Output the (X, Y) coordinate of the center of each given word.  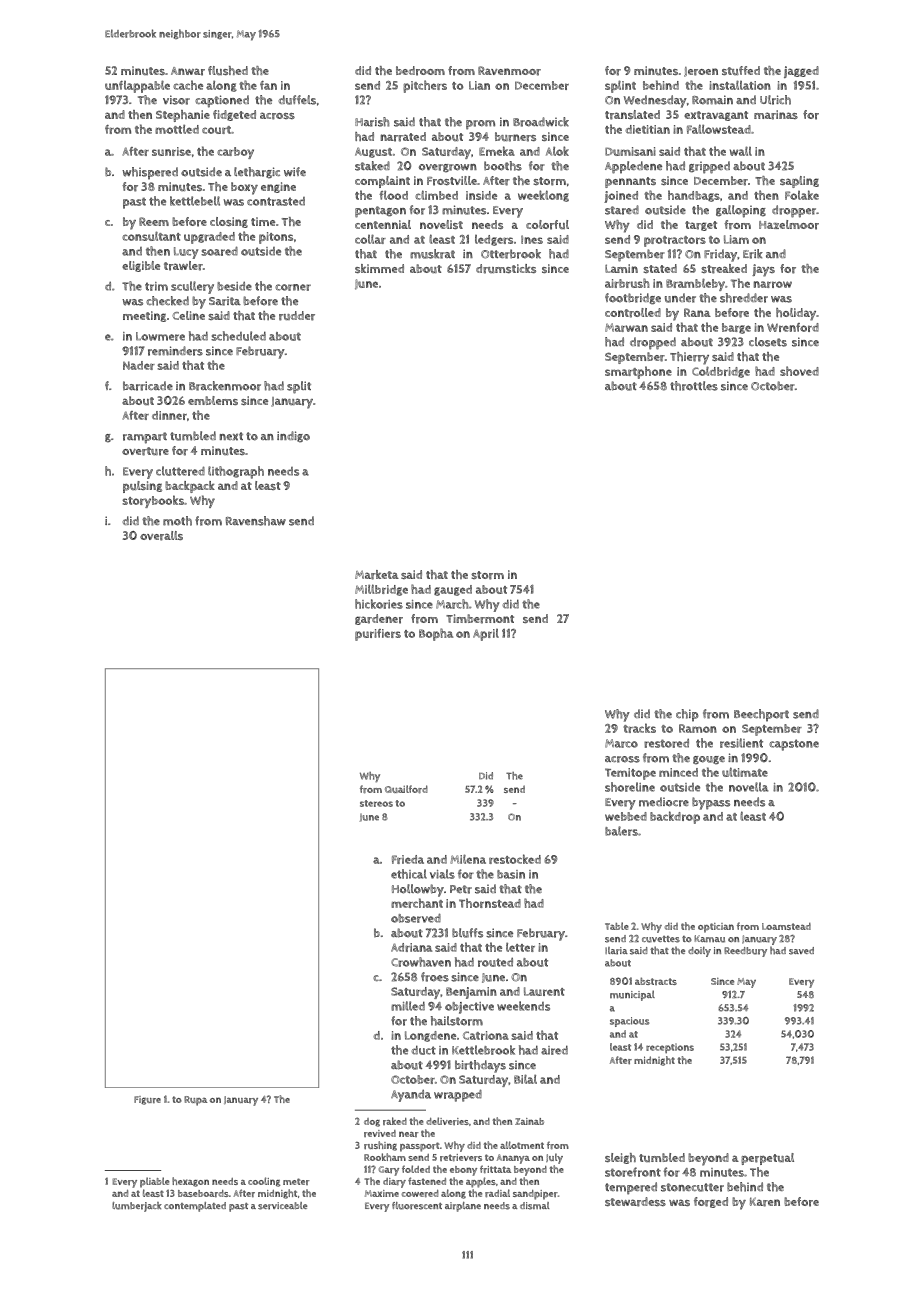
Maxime (382, 1193)
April (486, 635)
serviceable (282, 1206)
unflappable (137, 86)
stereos (376, 803)
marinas (776, 115)
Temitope (630, 774)
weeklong (543, 196)
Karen (765, 1202)
